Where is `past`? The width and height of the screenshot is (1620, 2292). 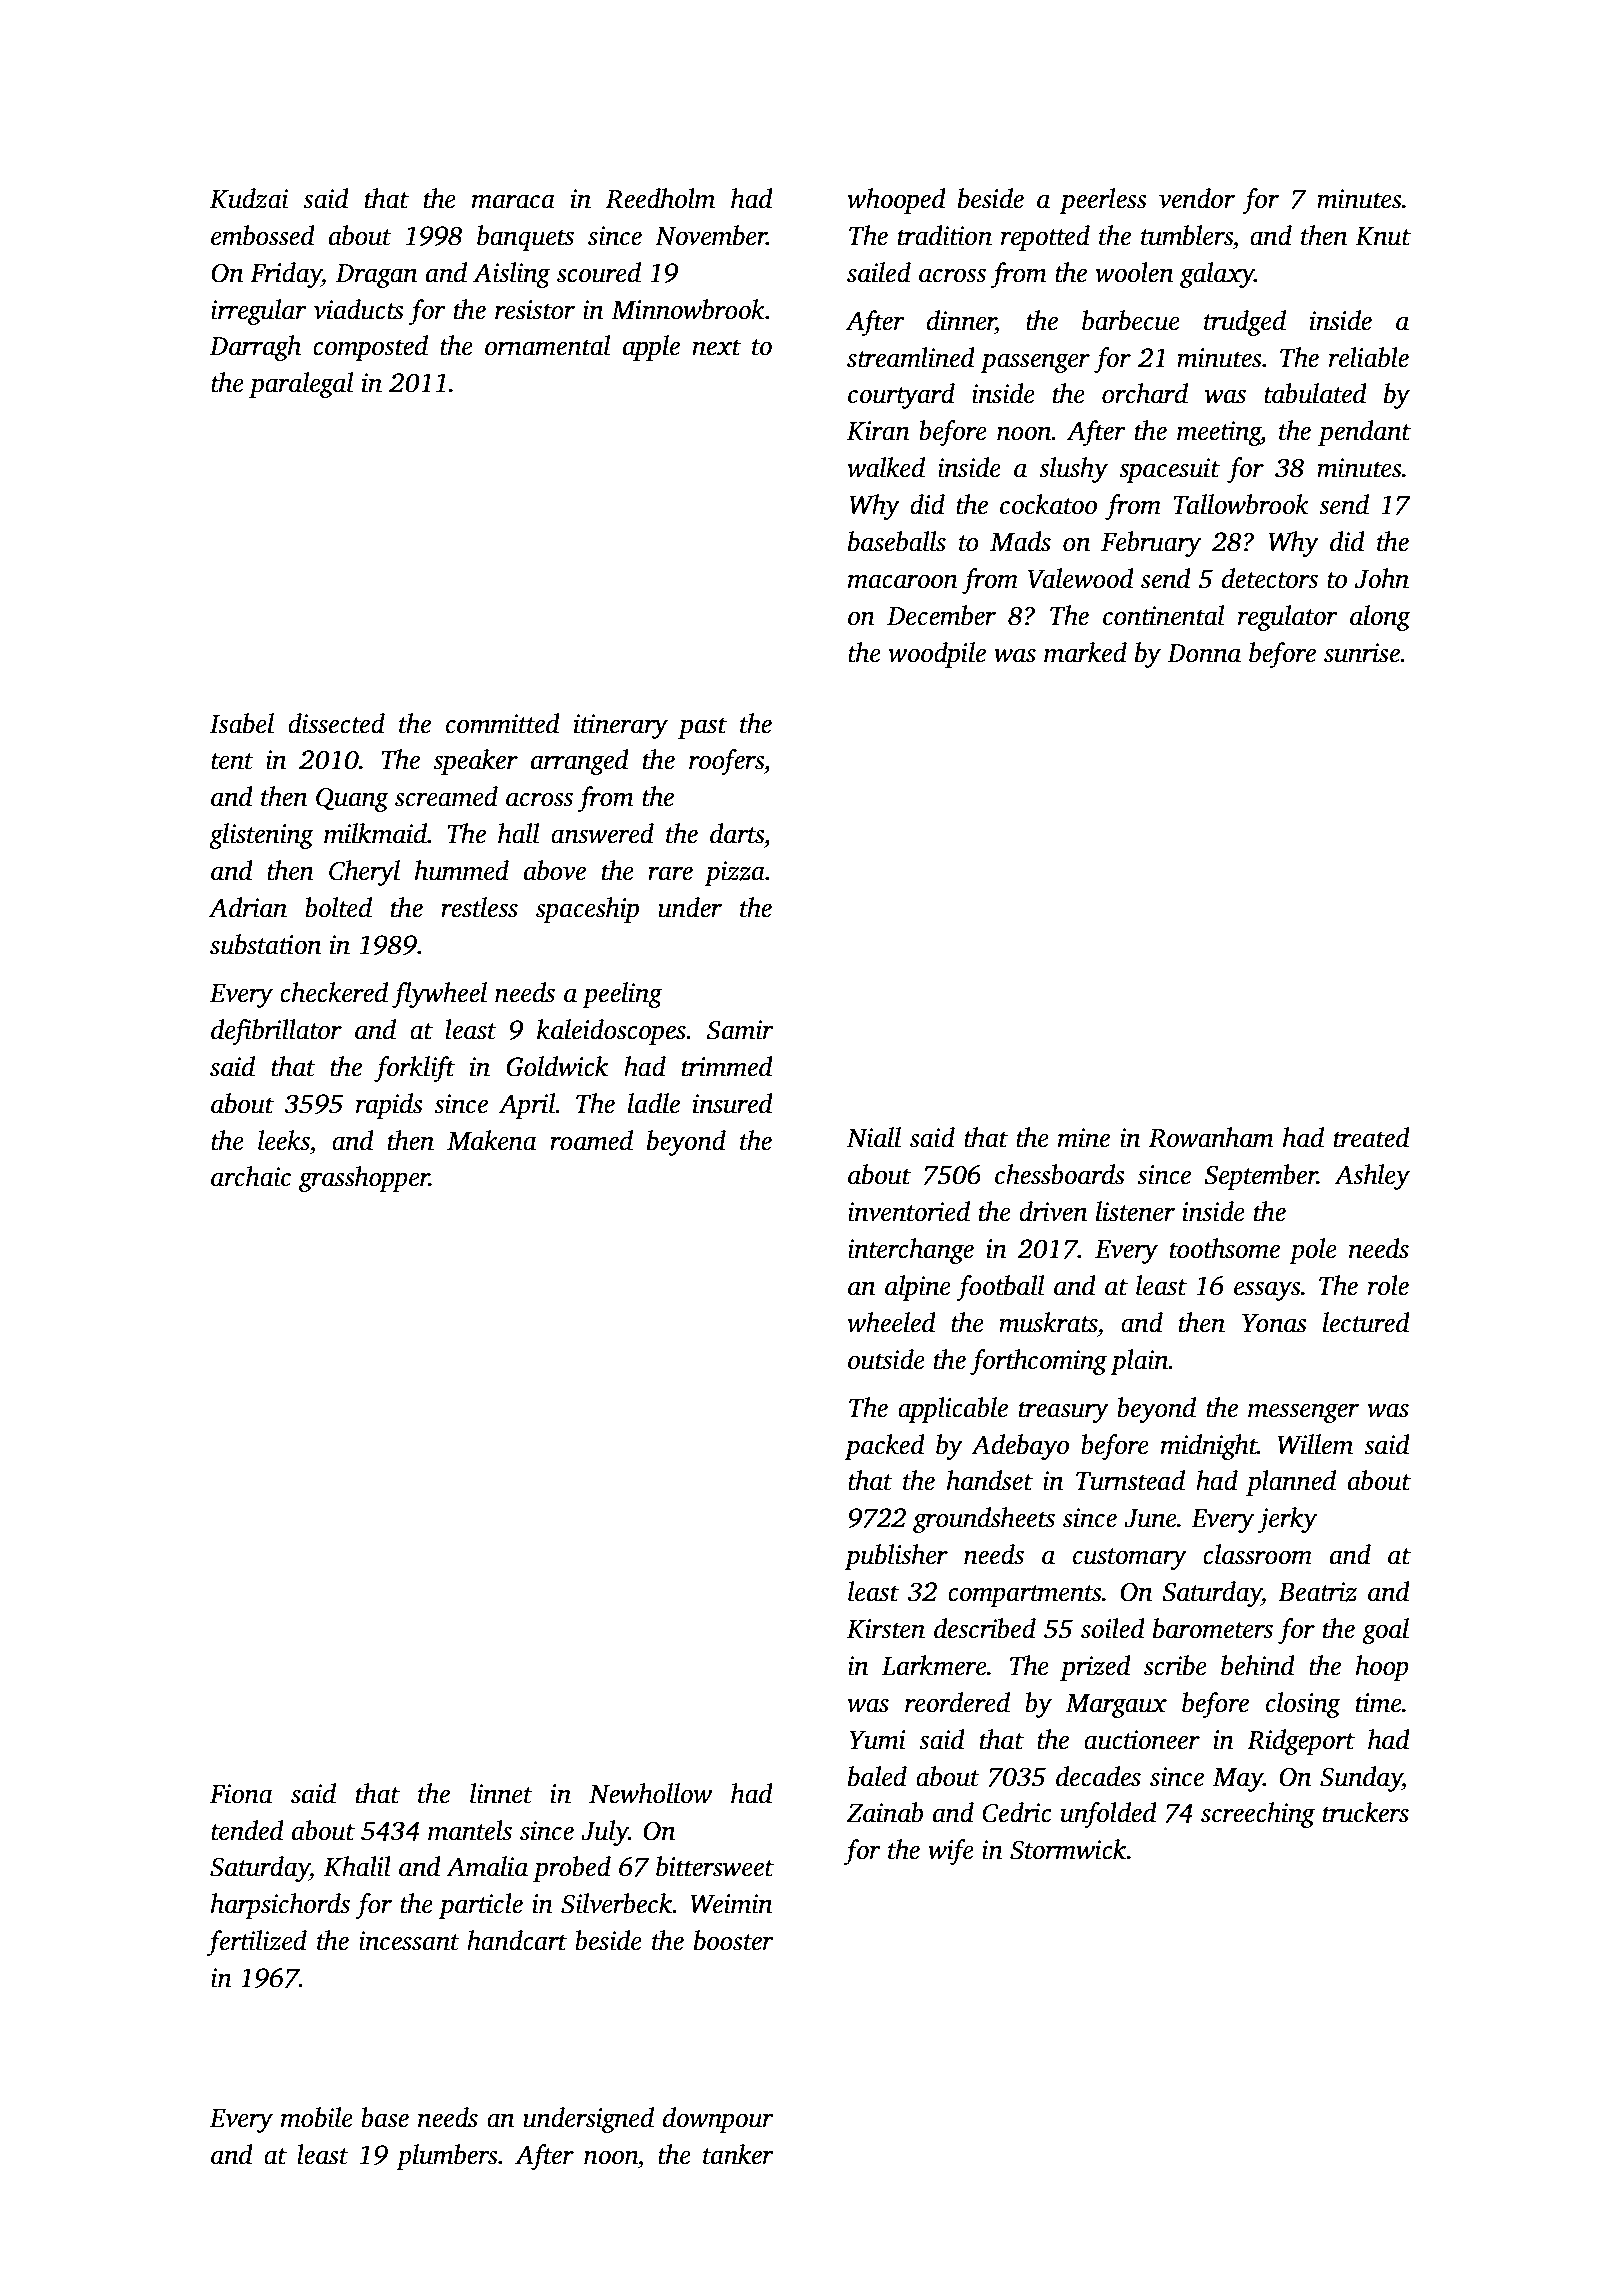 past is located at coordinates (702, 728).
